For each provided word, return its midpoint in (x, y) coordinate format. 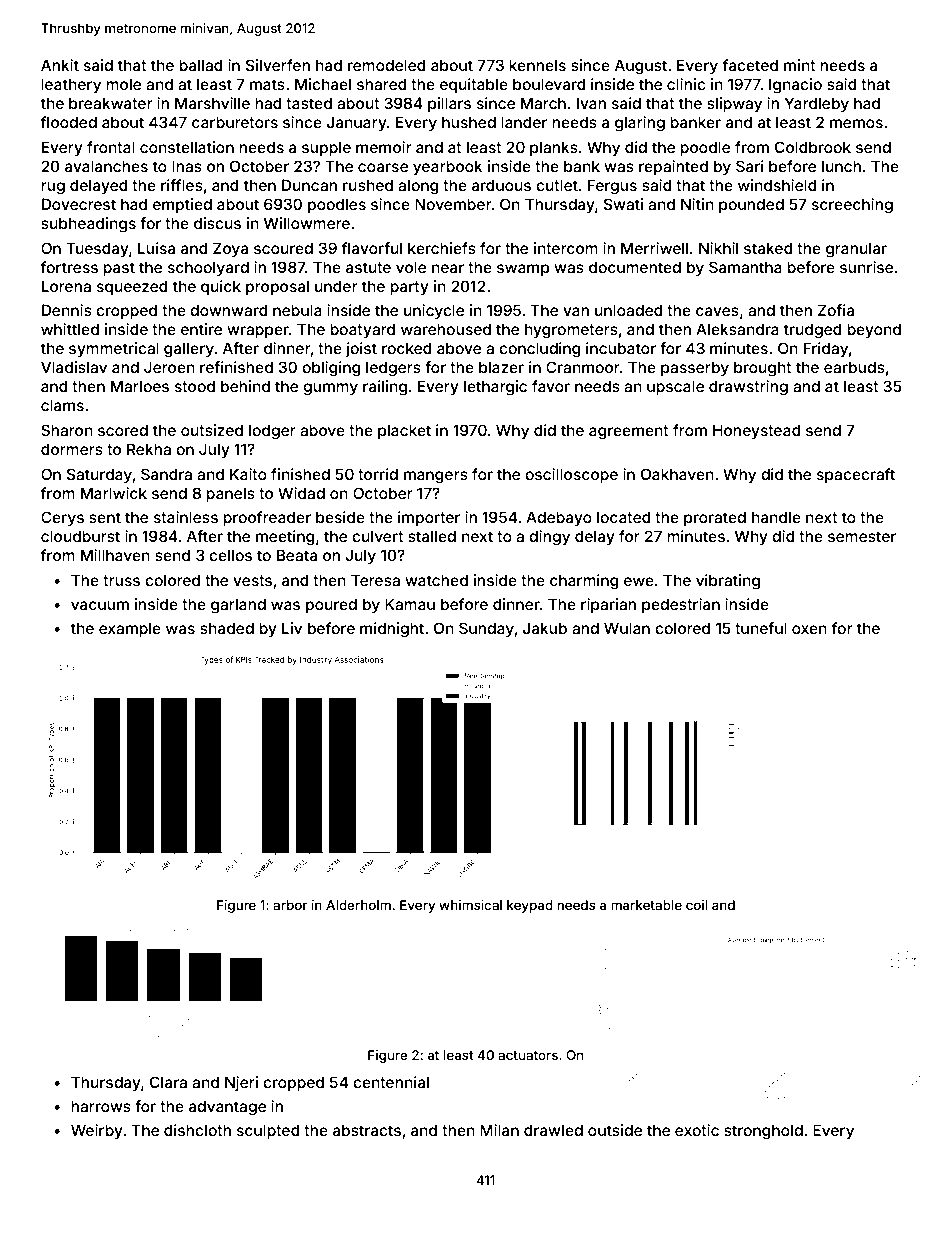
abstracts (367, 1130)
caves (717, 311)
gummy (330, 389)
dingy (549, 538)
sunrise (866, 267)
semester (862, 536)
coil (697, 905)
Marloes (140, 386)
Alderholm (358, 905)
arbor (290, 905)
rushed (368, 185)
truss (121, 580)
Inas (187, 166)
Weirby (97, 1131)
